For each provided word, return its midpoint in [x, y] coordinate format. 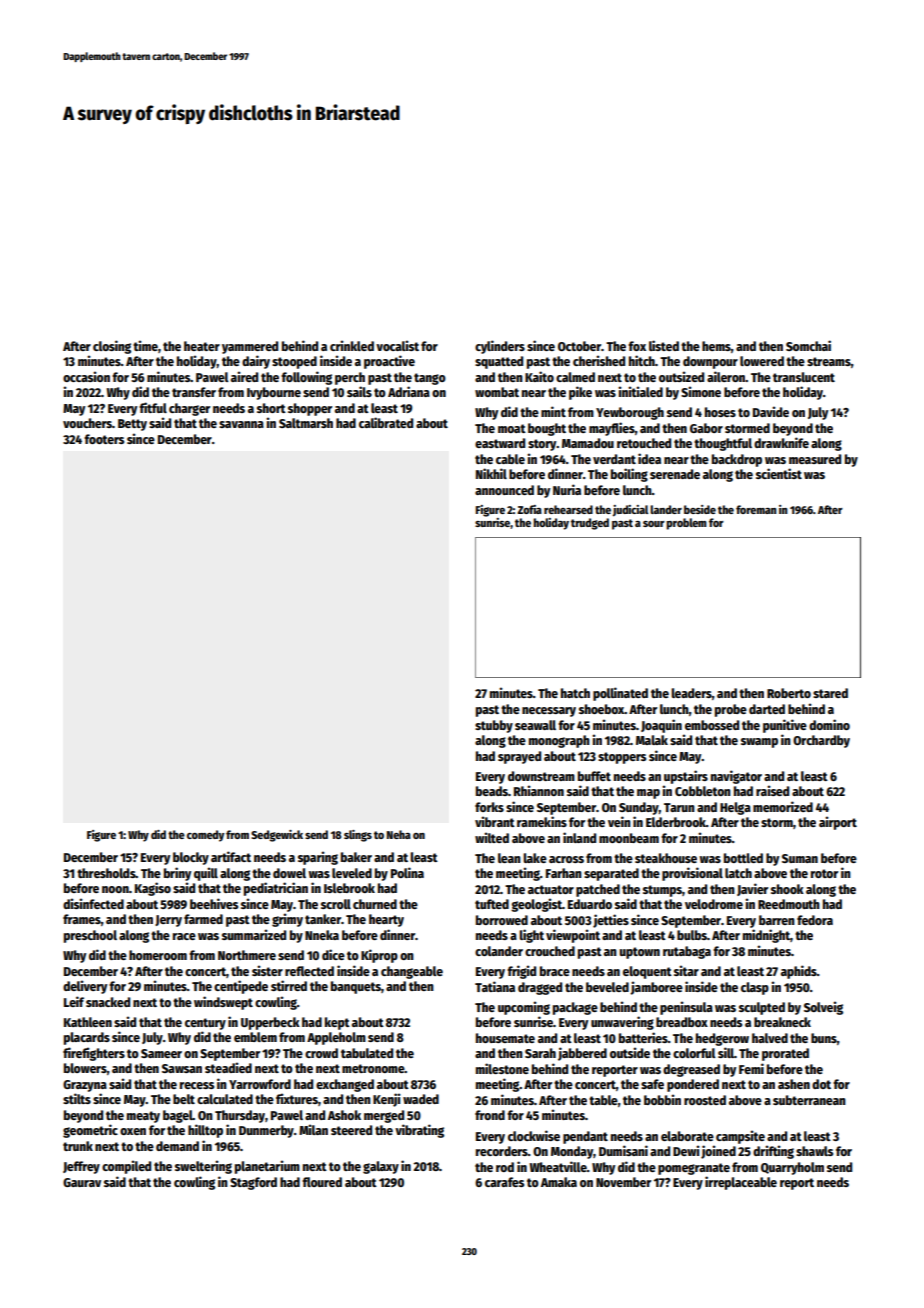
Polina [407, 872]
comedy [205, 836]
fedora [815, 920]
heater [202, 346]
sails [359, 391]
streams [829, 361]
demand [177, 1146]
